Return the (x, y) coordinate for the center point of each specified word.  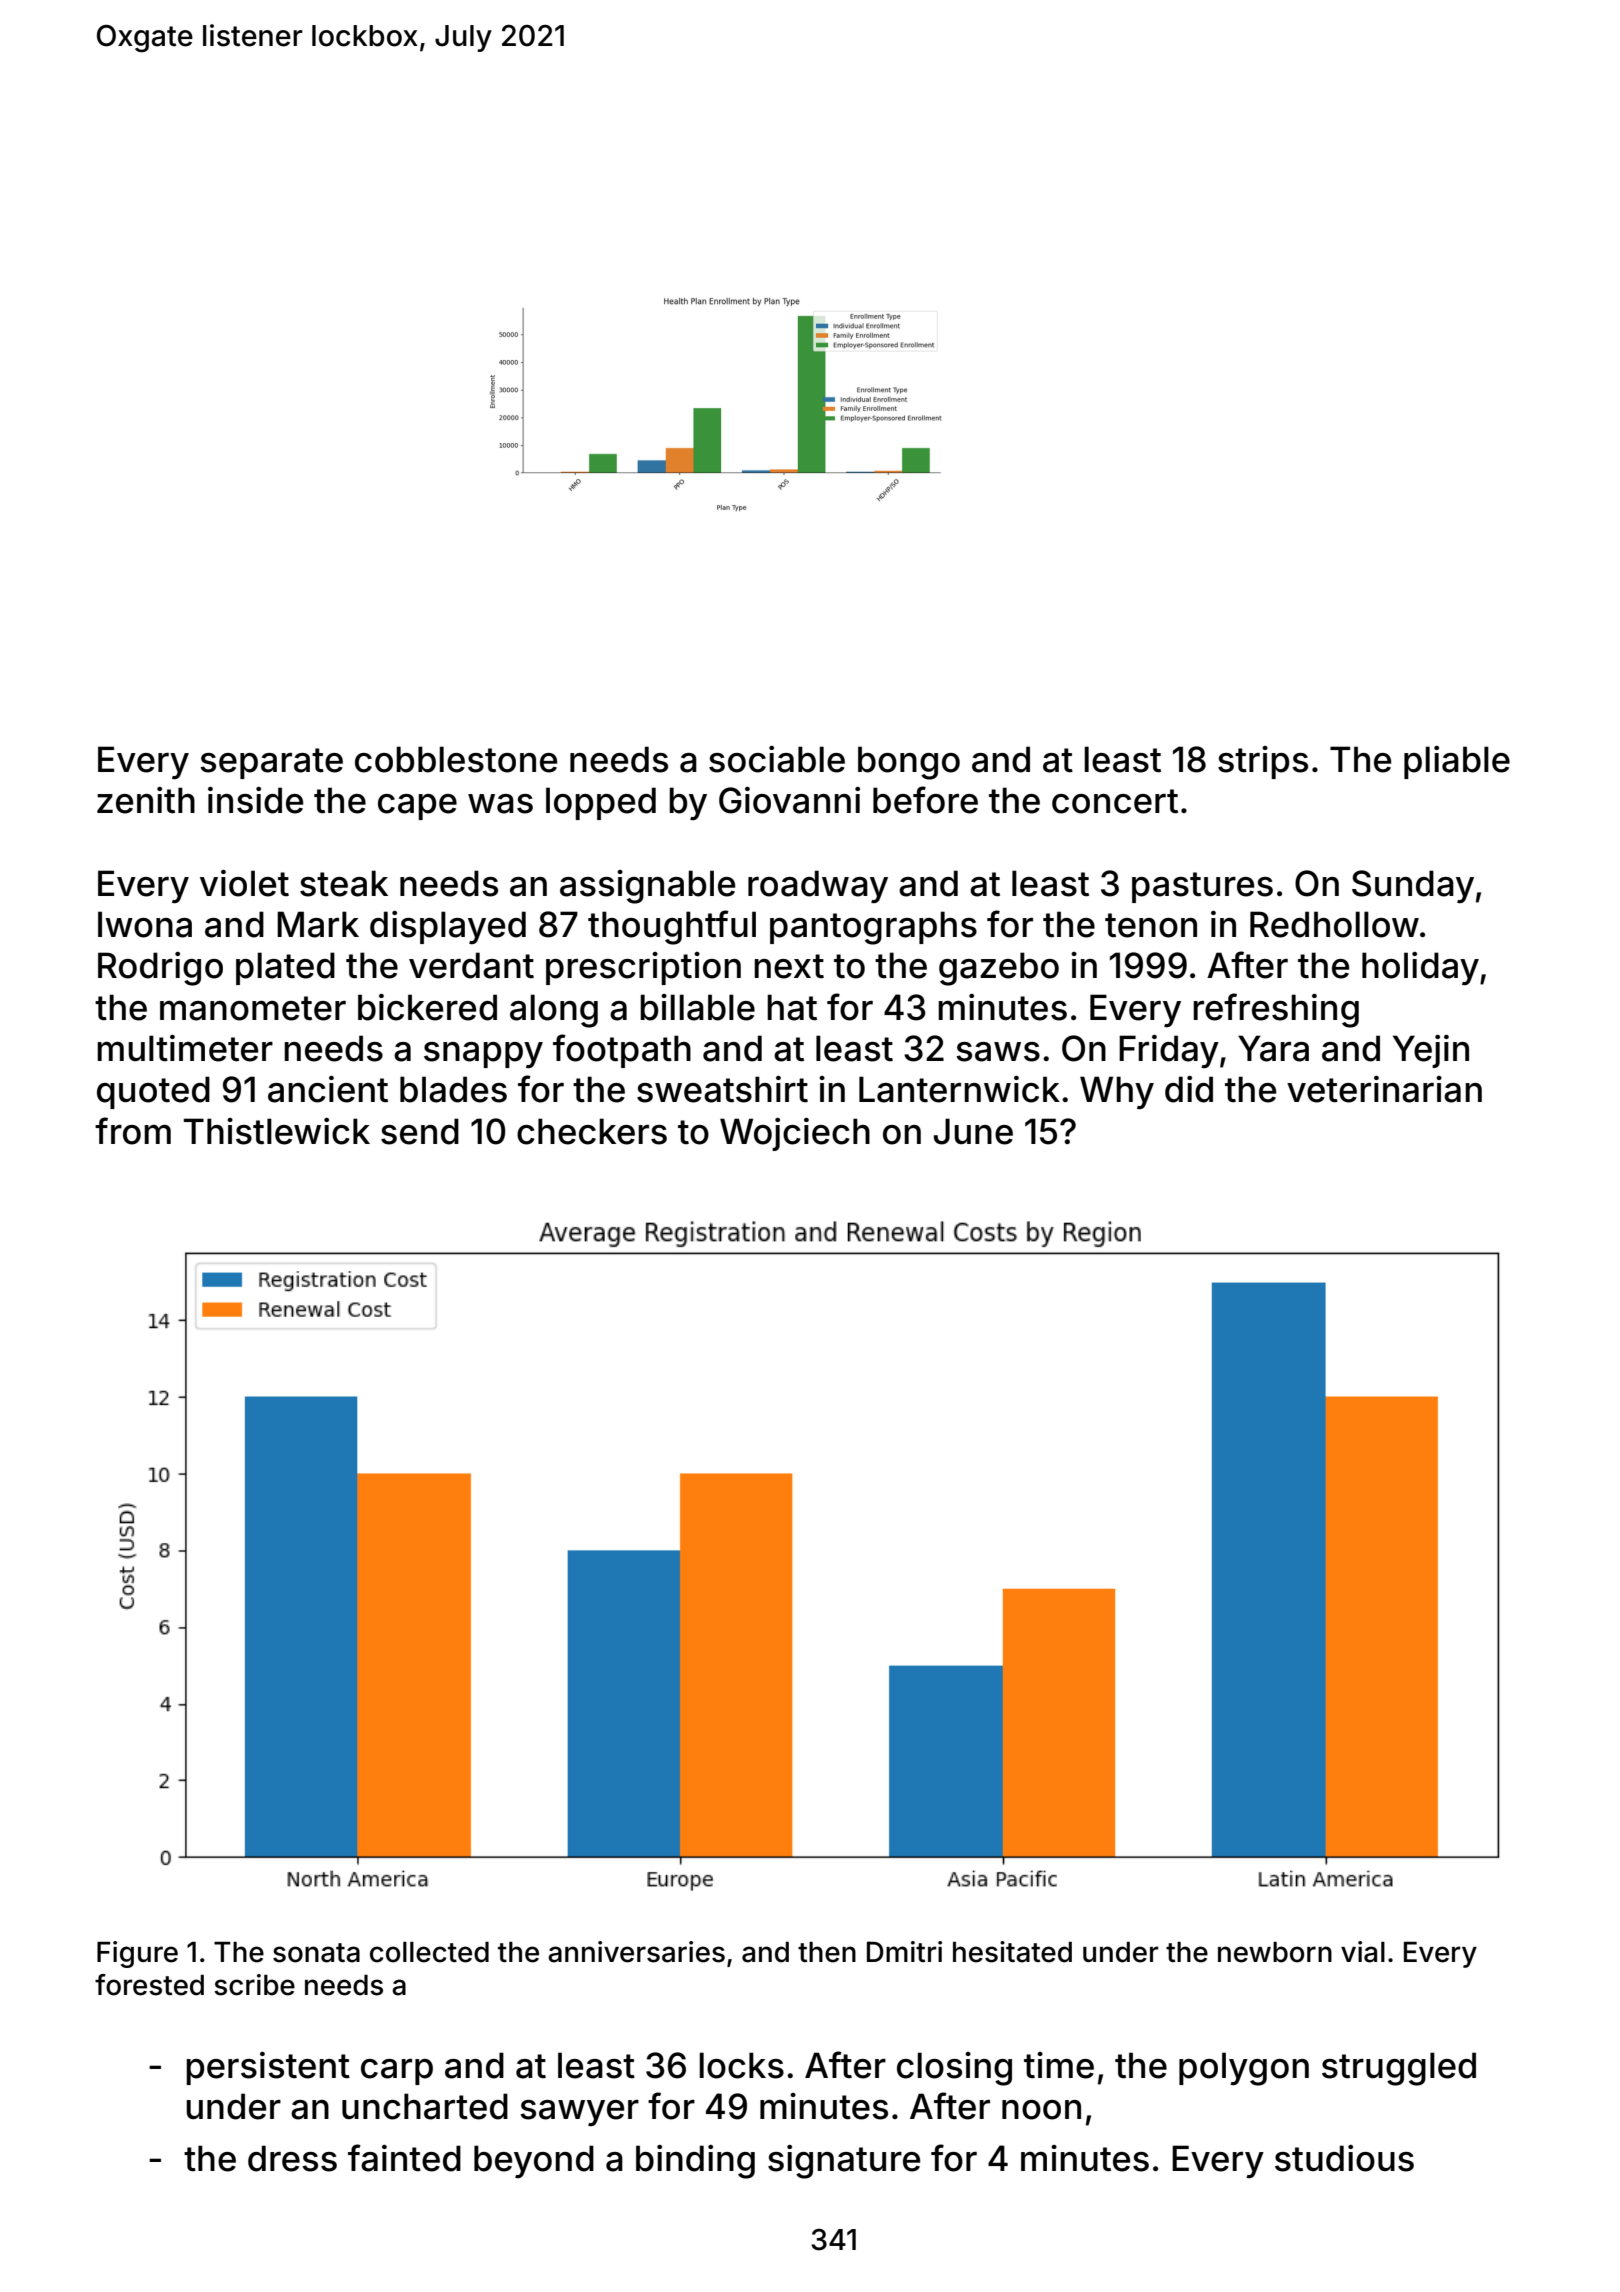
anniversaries (636, 1952)
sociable (777, 759)
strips (1263, 762)
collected (429, 1952)
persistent (268, 2068)
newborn (1275, 1952)
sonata (316, 1953)
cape (417, 807)
